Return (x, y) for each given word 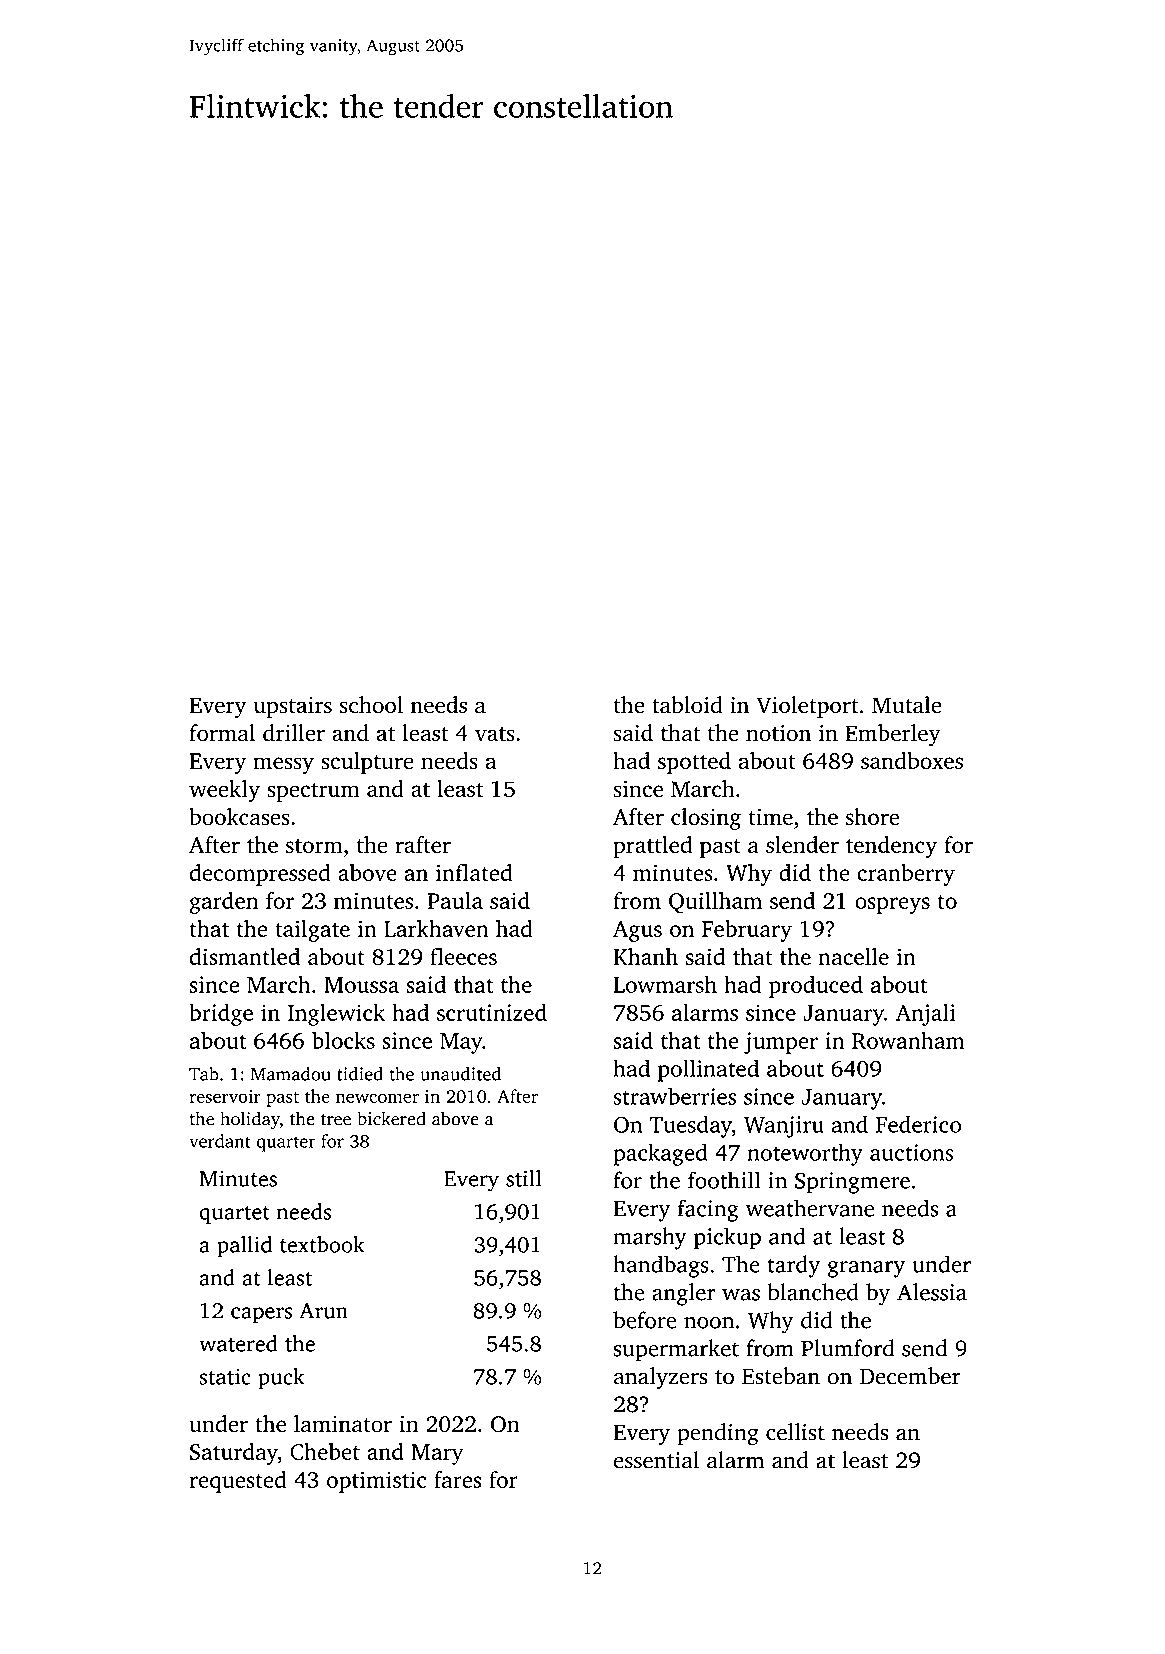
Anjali (926, 1014)
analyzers (660, 1378)
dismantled (245, 956)
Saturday (234, 1454)
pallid (244, 1247)
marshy (650, 1238)
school (371, 705)
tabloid (687, 705)
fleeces (463, 956)
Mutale (907, 705)
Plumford (848, 1348)
